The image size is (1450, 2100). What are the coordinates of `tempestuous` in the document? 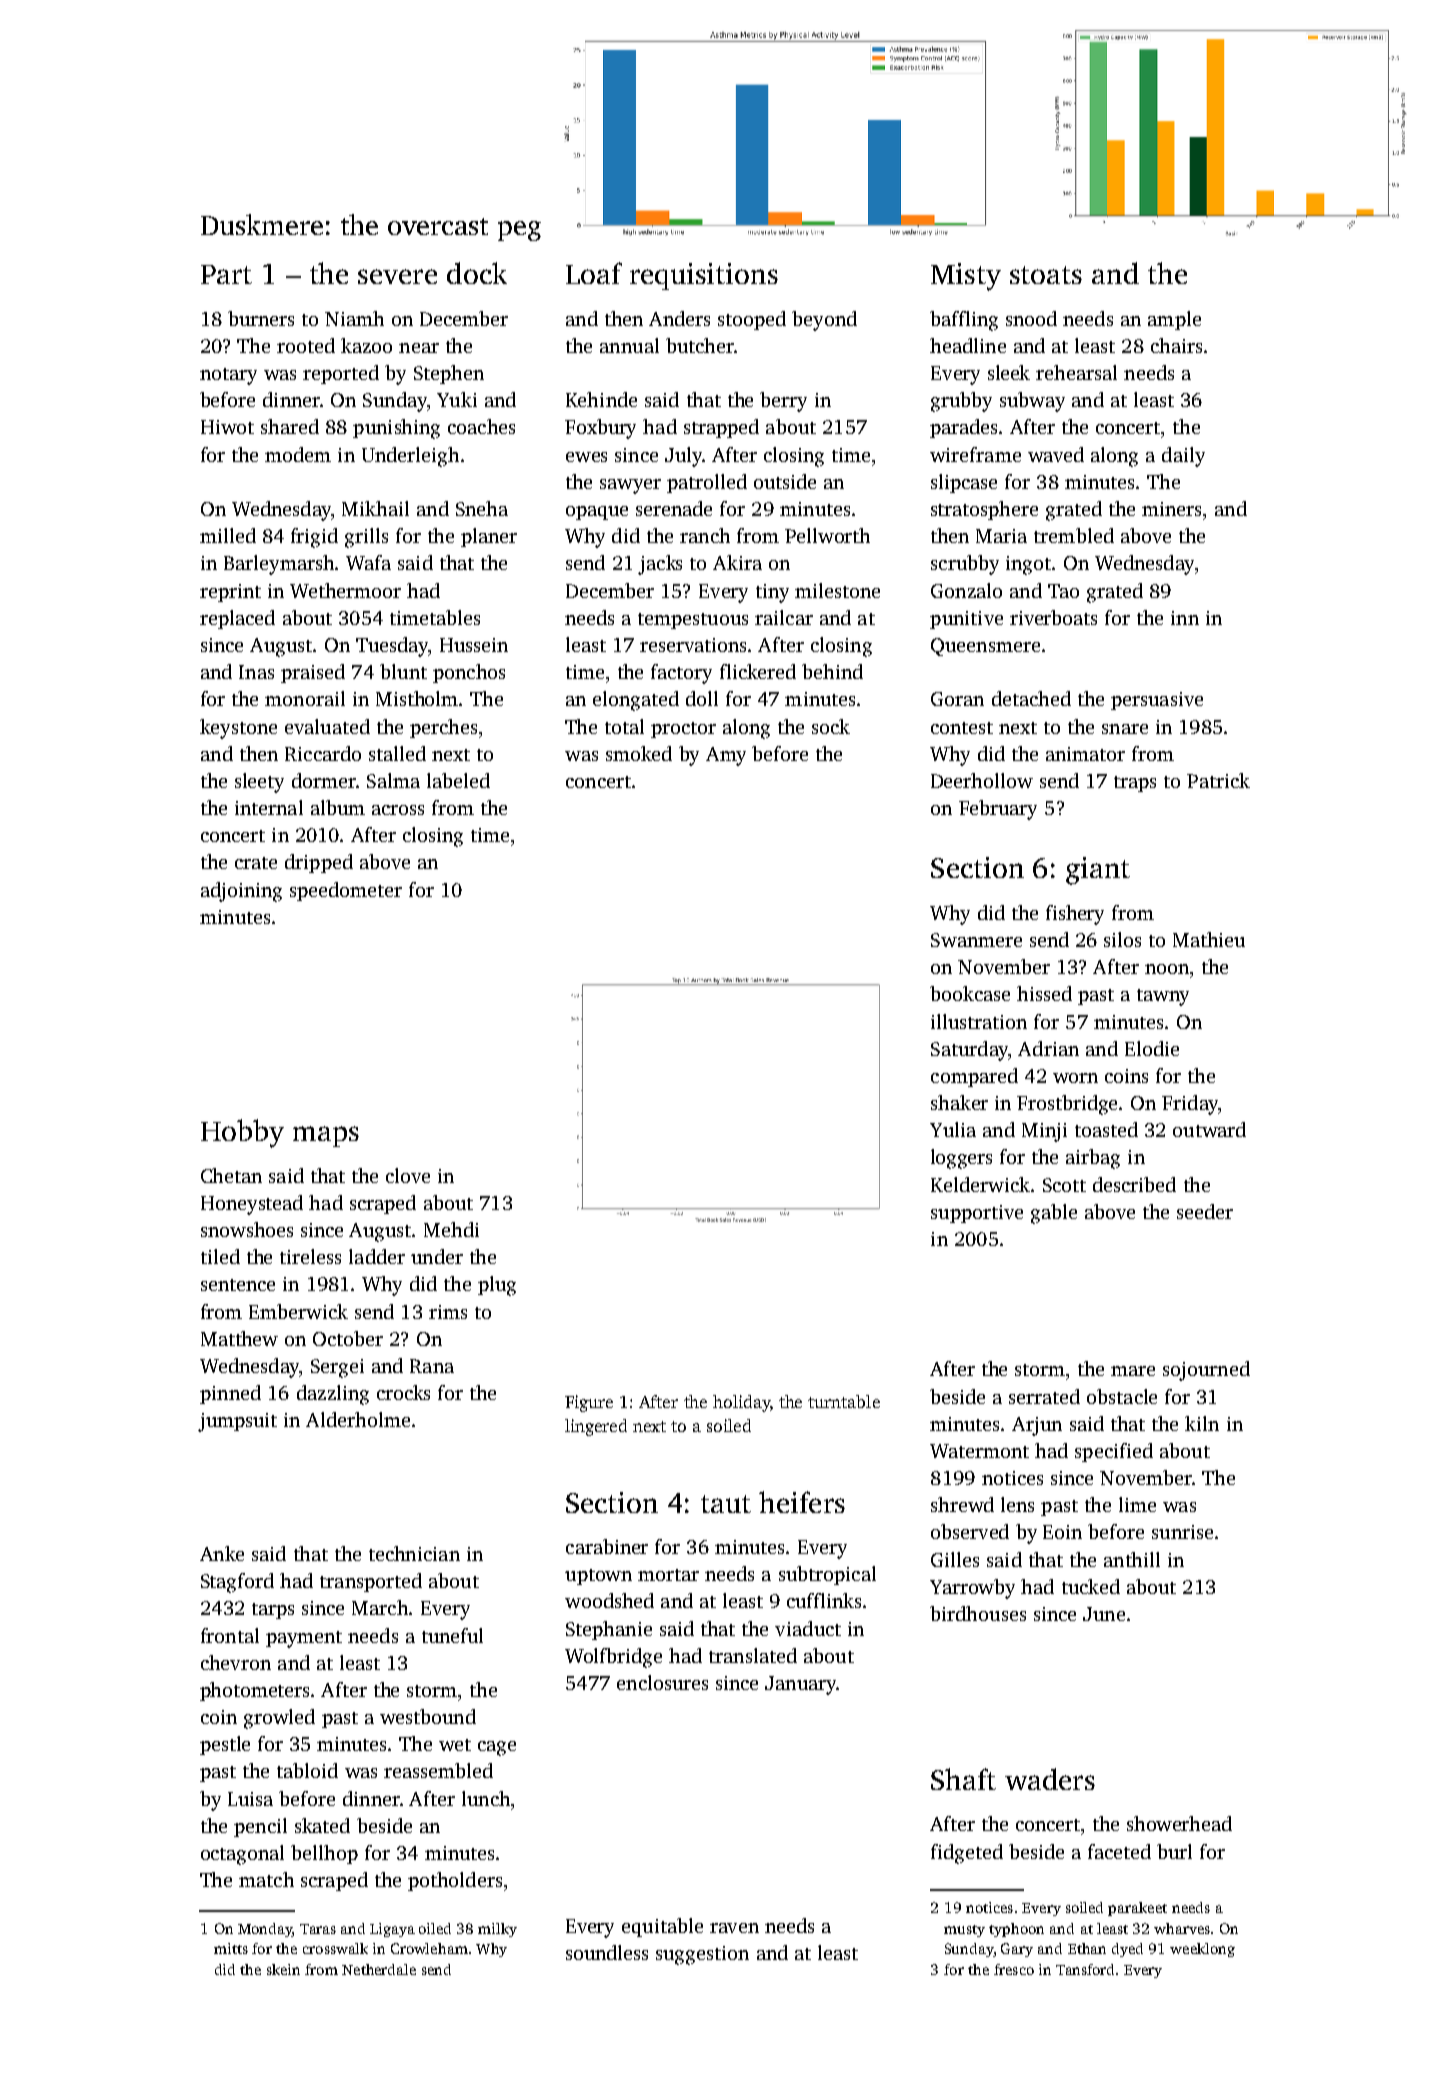 It's located at (693, 621).
